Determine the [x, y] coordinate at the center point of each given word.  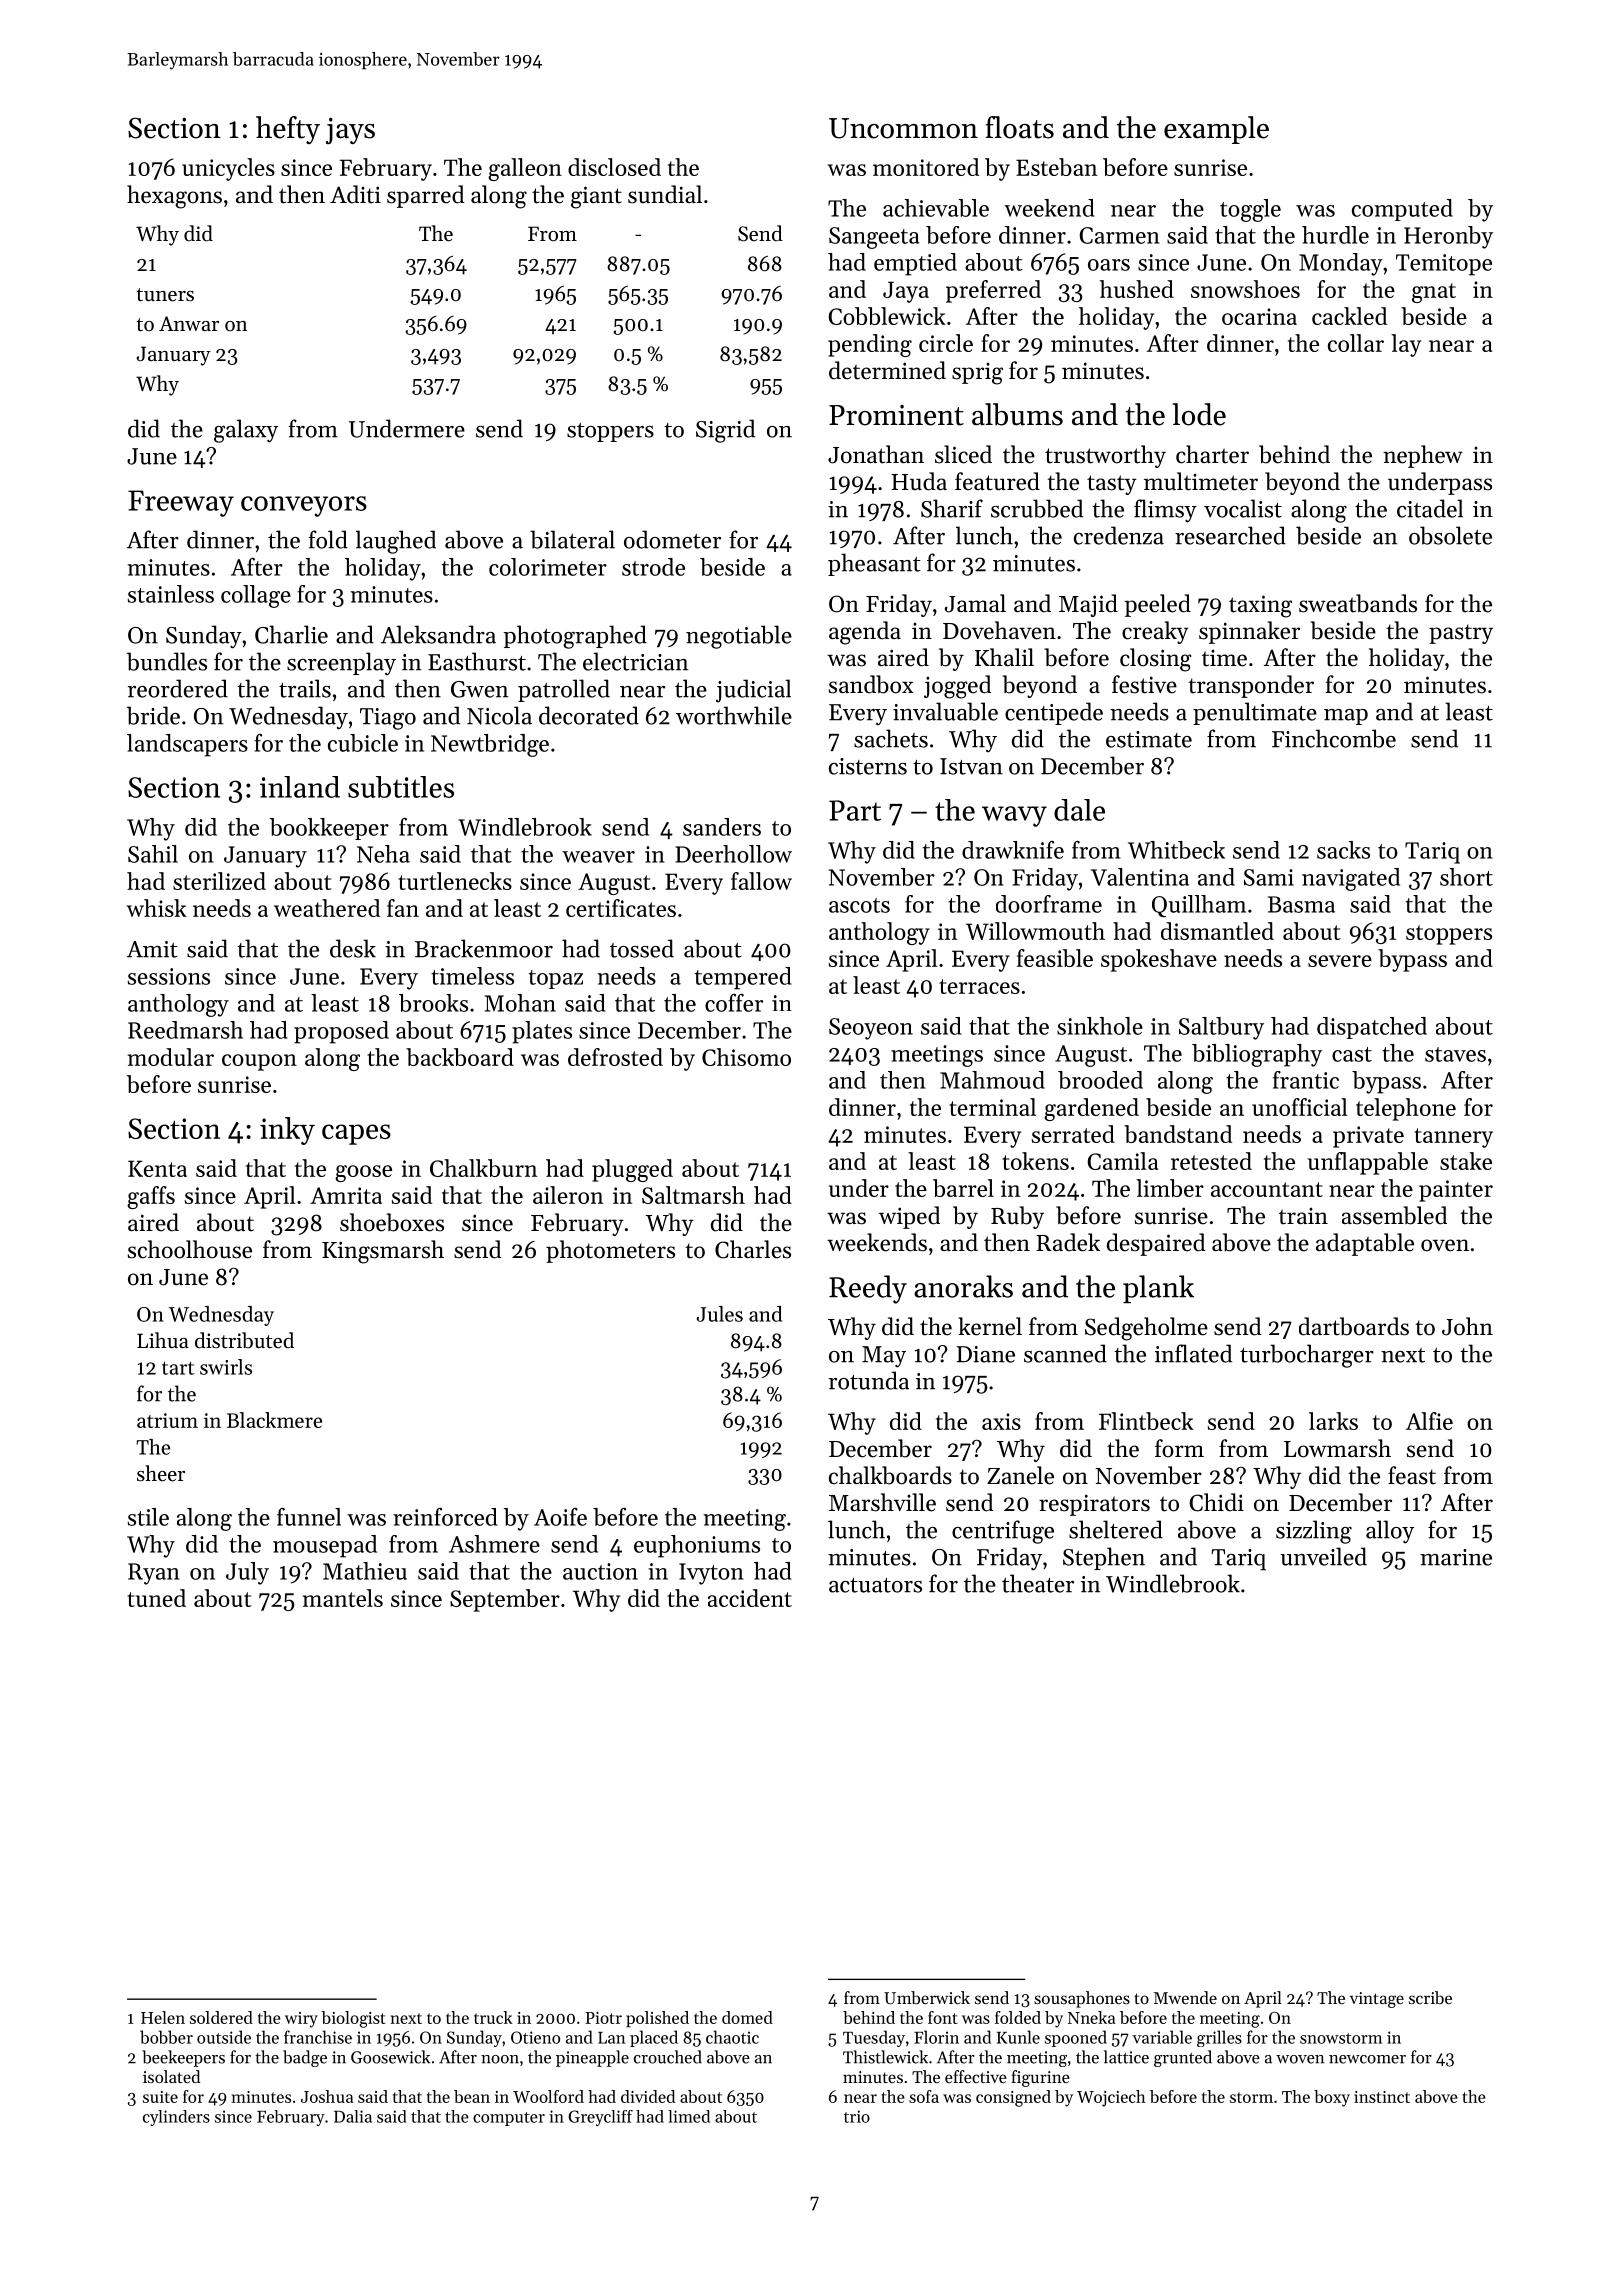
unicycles [228, 169]
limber [1170, 1188]
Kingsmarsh [383, 1252]
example [1216, 130]
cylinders [176, 2118]
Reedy [868, 1289]
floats [1019, 127]
